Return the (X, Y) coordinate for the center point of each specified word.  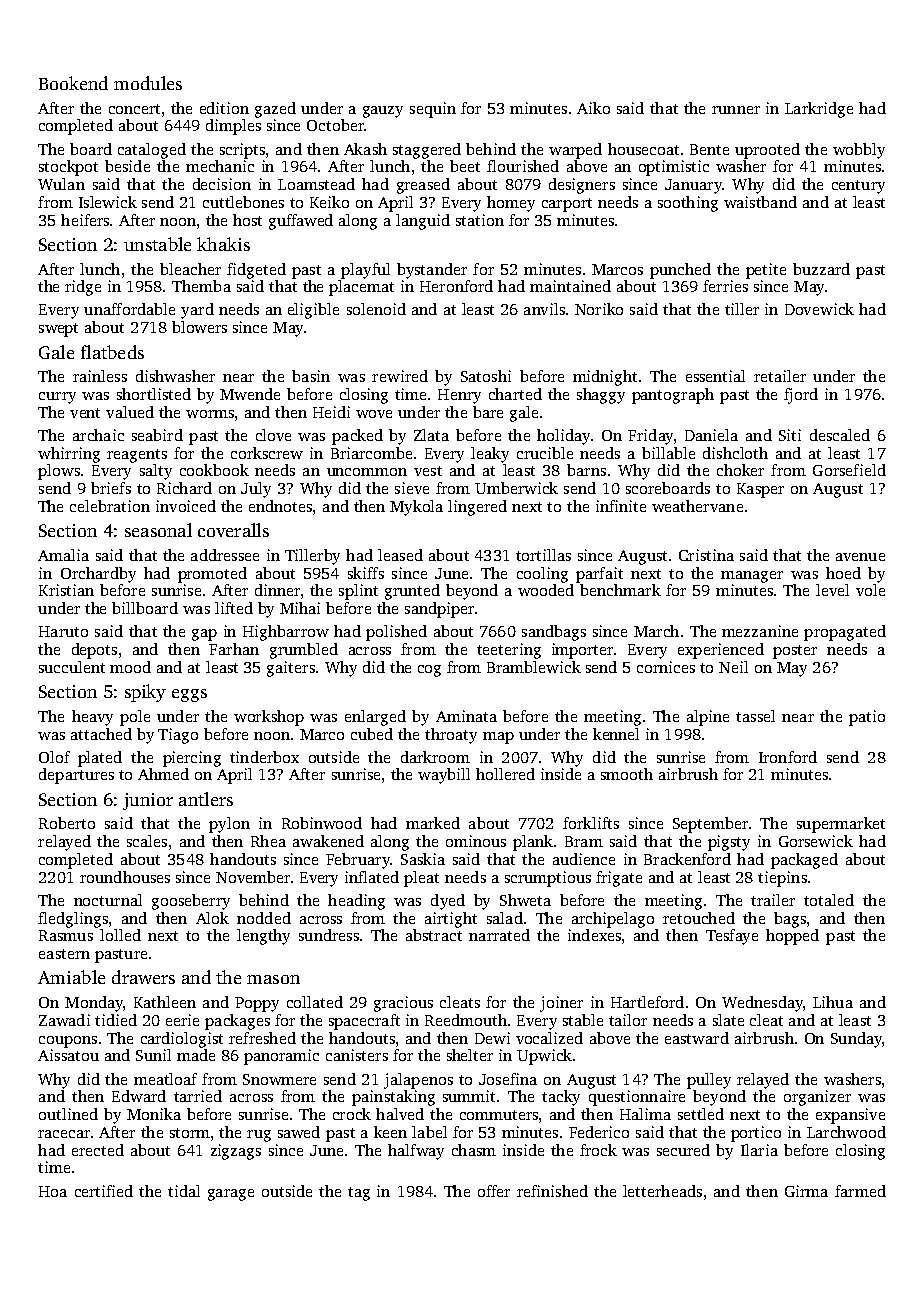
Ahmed (163, 774)
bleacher (190, 269)
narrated (499, 935)
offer (494, 1191)
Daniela (711, 435)
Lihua (833, 1002)
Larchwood (846, 1132)
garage (231, 1195)
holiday (563, 437)
